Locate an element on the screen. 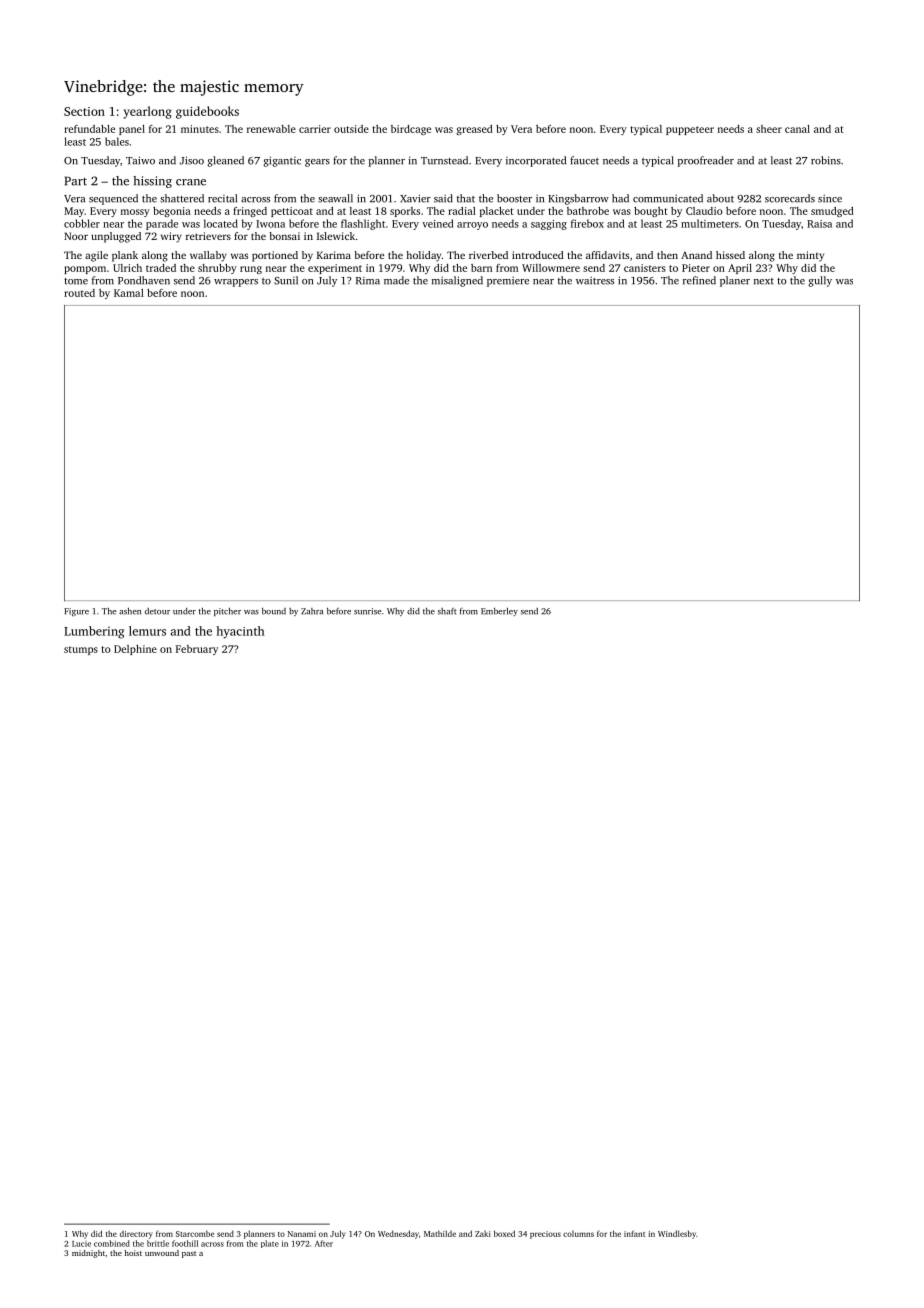 The height and width of the screenshot is (1308, 924). Delphine is located at coordinates (135, 650).
